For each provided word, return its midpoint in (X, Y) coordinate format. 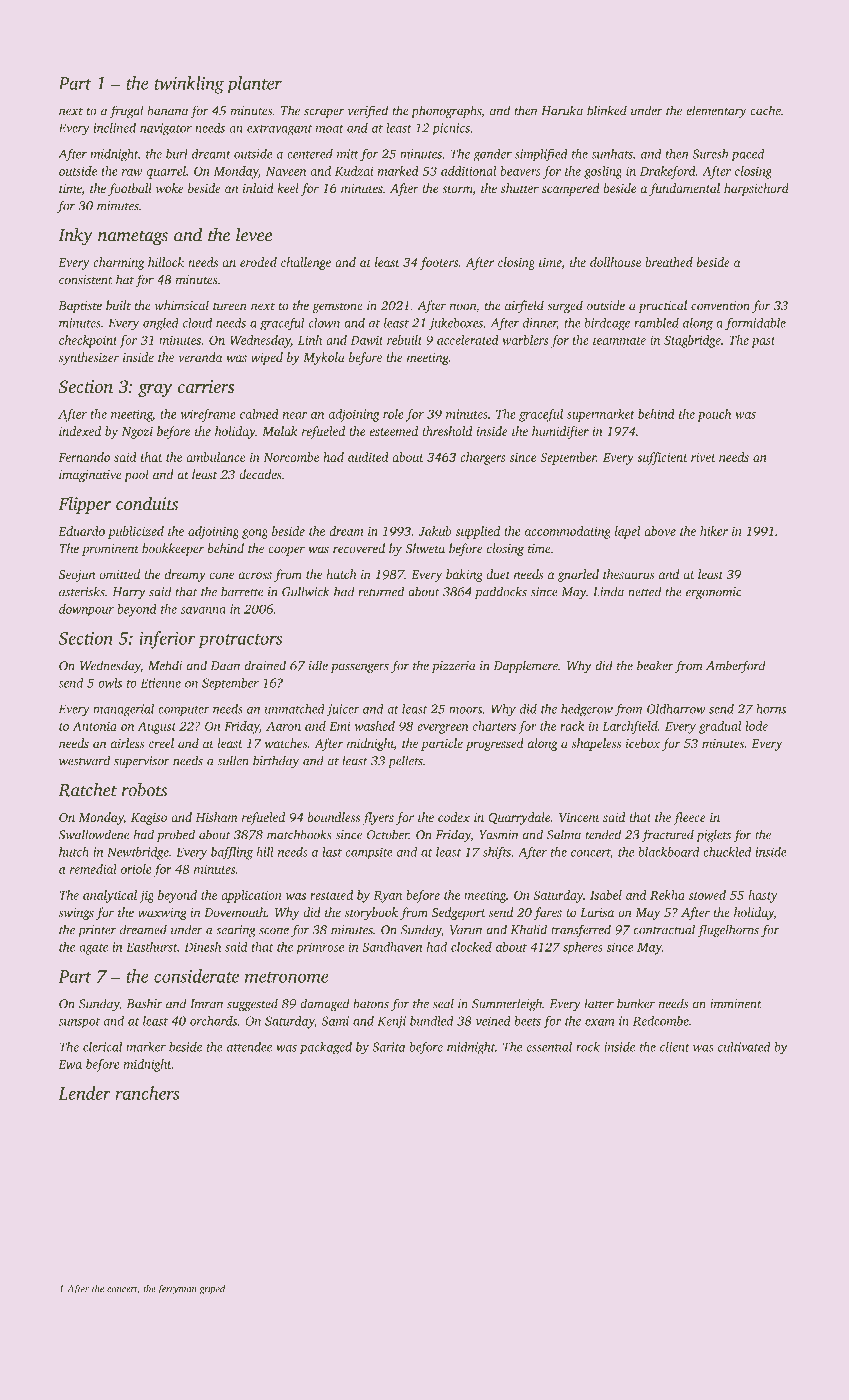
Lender (84, 1093)
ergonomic (713, 593)
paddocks (501, 592)
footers (439, 263)
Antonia (94, 726)
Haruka (562, 110)
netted (644, 591)
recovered (359, 548)
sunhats (612, 154)
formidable (755, 324)
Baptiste (80, 307)
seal (443, 1003)
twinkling (189, 85)
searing (236, 931)
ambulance (215, 457)
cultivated (744, 1047)
